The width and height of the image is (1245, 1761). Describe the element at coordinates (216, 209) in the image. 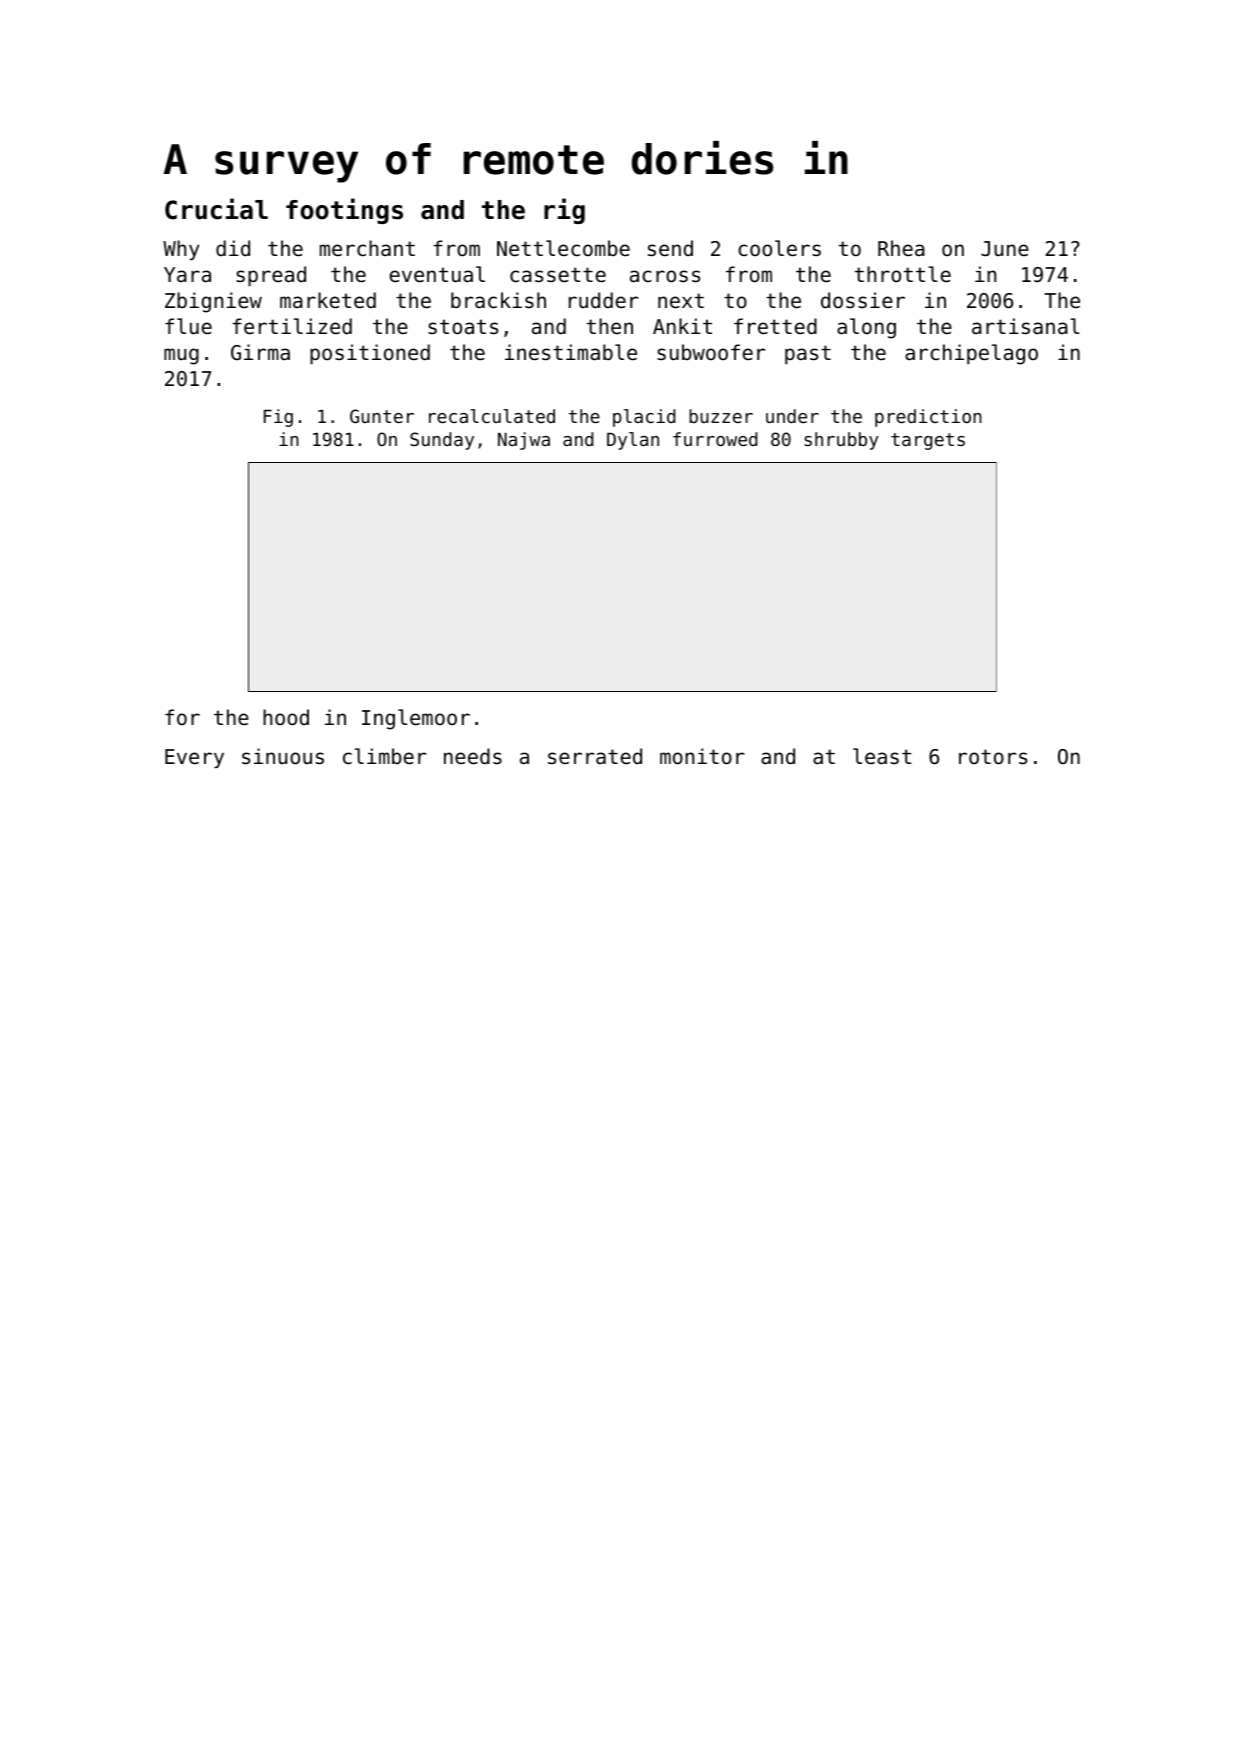

I see `Crucial` at that location.
